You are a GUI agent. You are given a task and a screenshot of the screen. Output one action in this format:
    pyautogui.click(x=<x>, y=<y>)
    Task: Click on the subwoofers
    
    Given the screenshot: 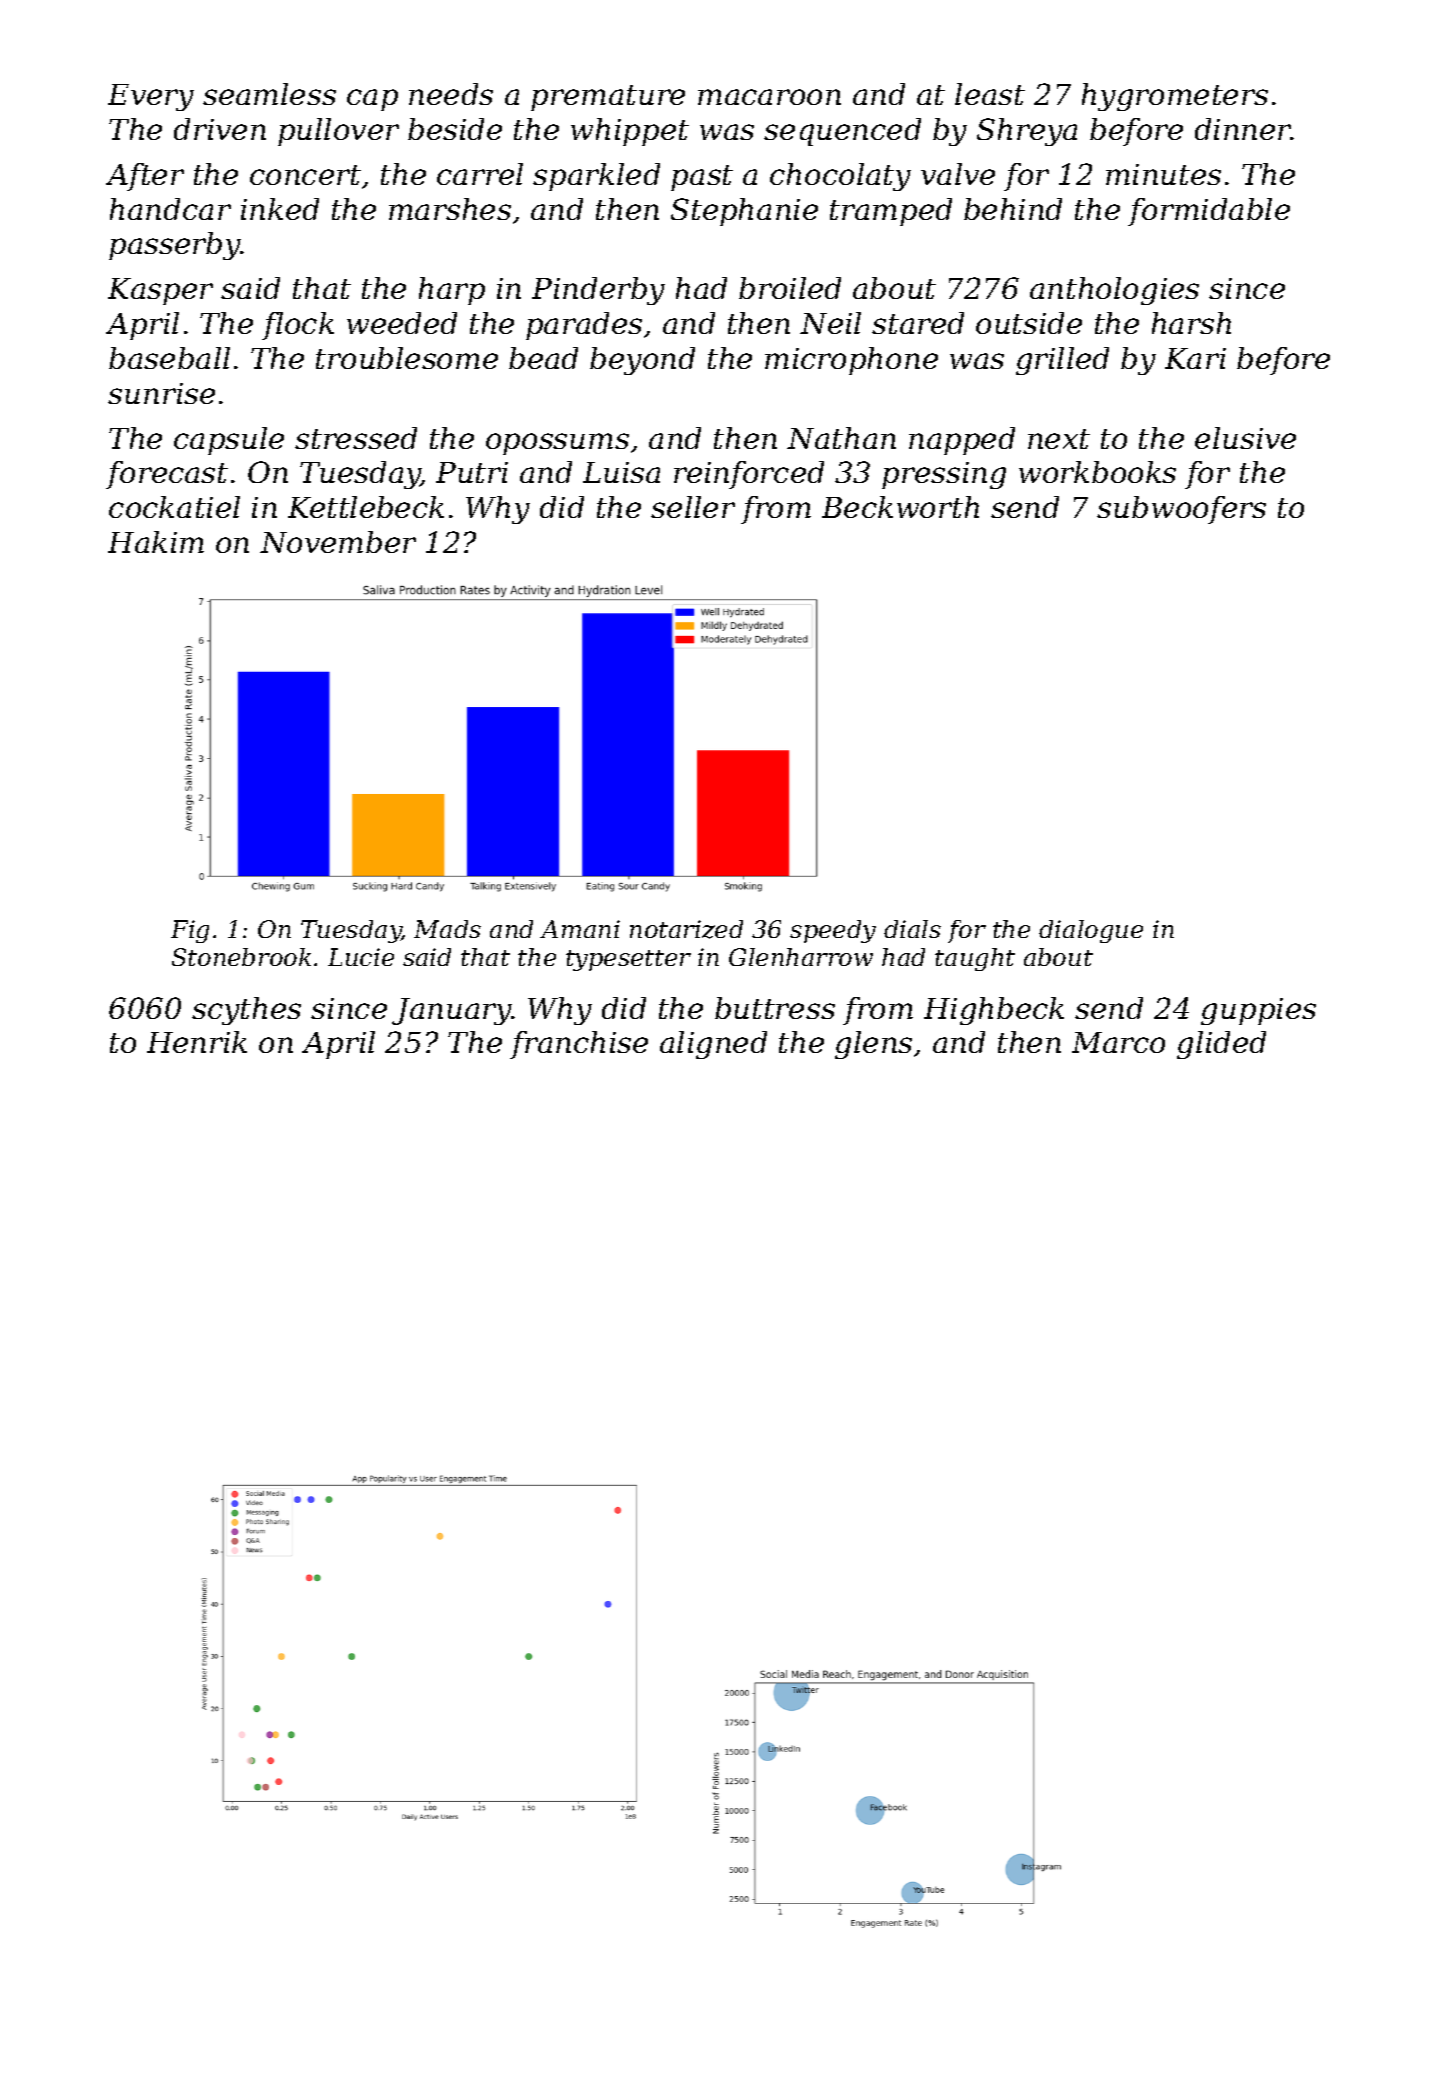 What is the action you would take?
    pyautogui.click(x=1181, y=510)
